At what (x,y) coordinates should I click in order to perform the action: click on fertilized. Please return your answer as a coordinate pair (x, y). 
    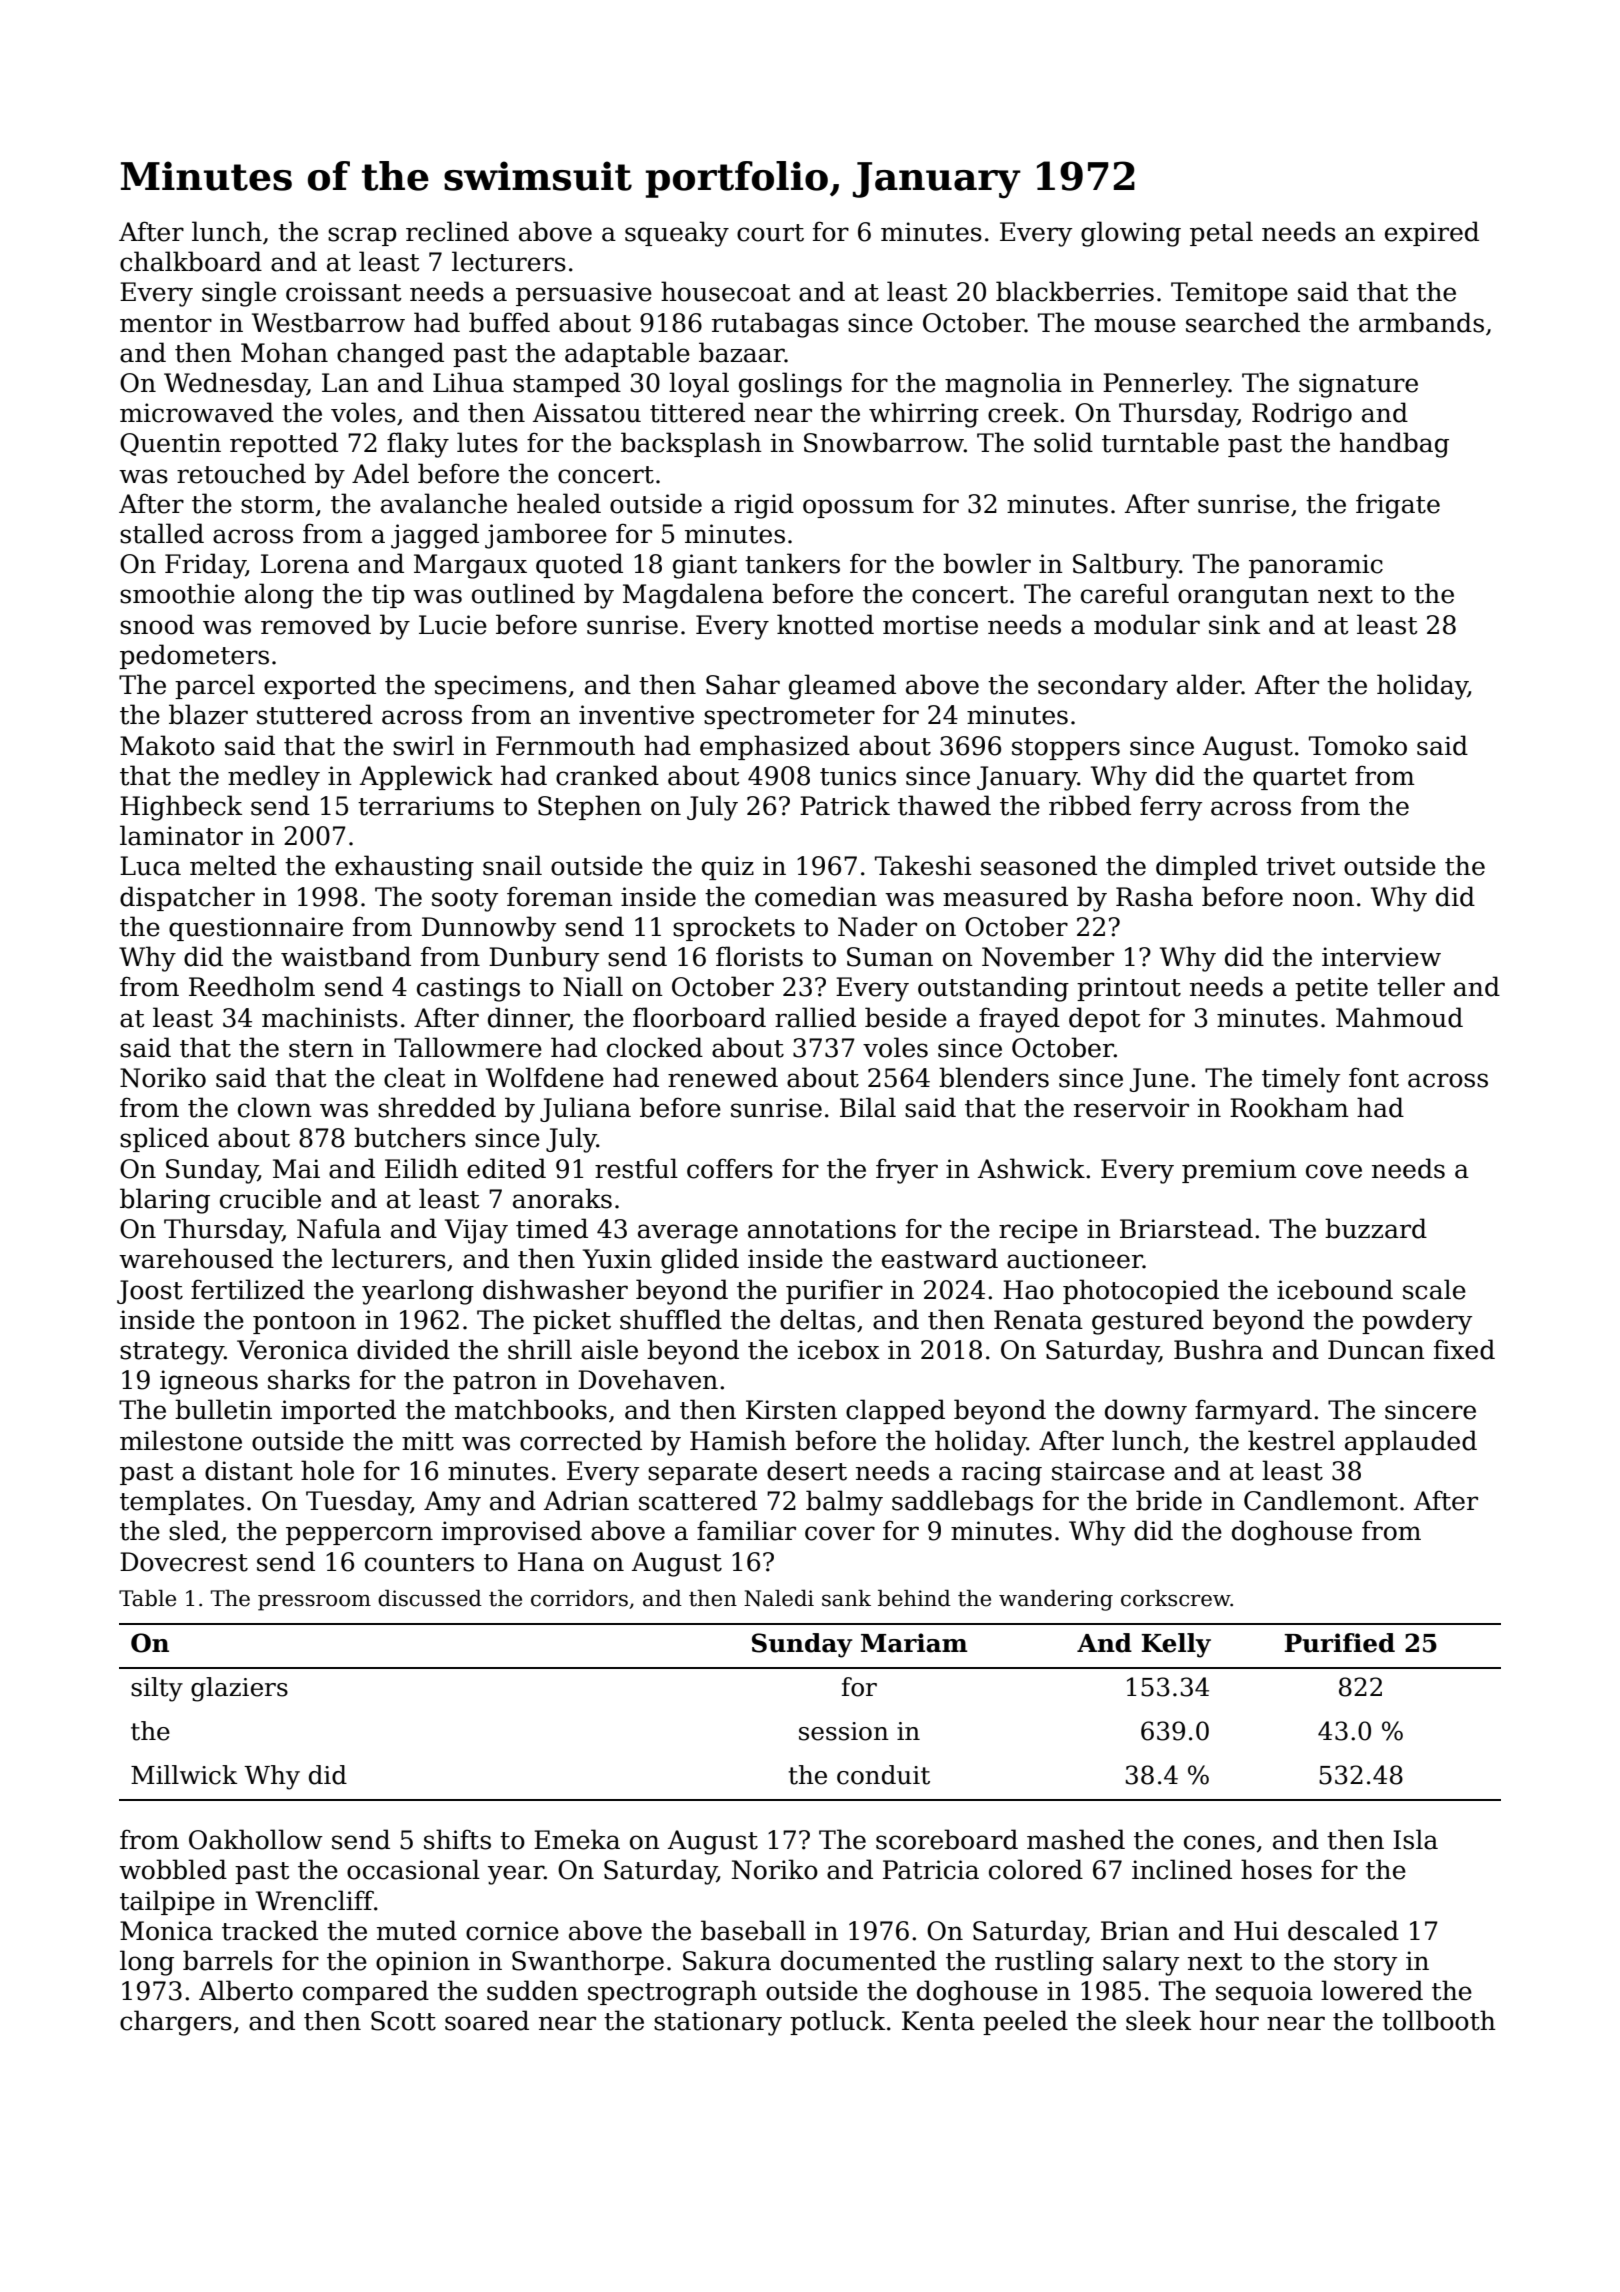
    Looking at the image, I should click on (248, 1289).
